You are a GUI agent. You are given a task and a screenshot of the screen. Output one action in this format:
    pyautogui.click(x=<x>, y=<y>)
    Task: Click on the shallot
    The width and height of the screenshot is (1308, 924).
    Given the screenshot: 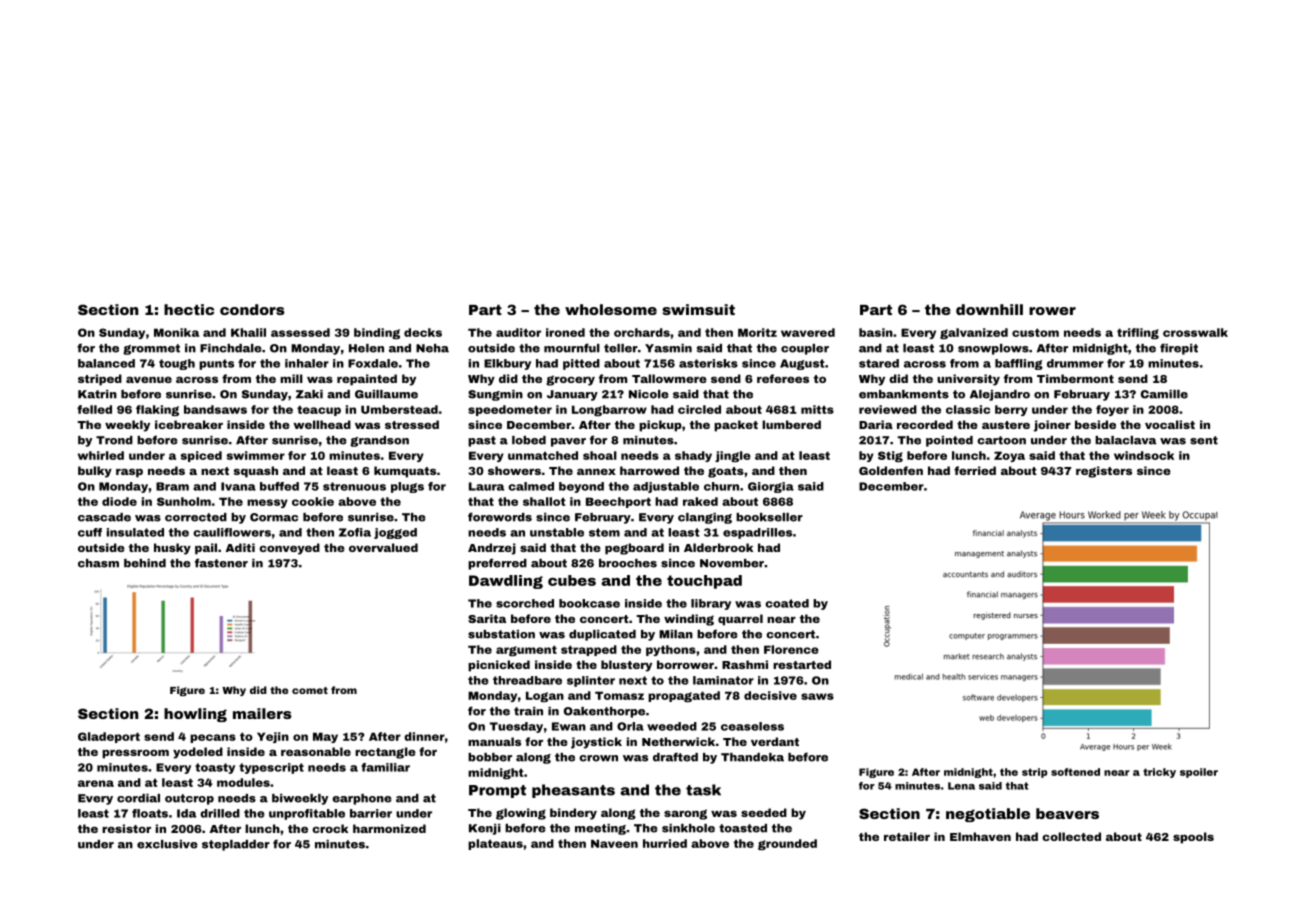 What is the action you would take?
    pyautogui.click(x=544, y=501)
